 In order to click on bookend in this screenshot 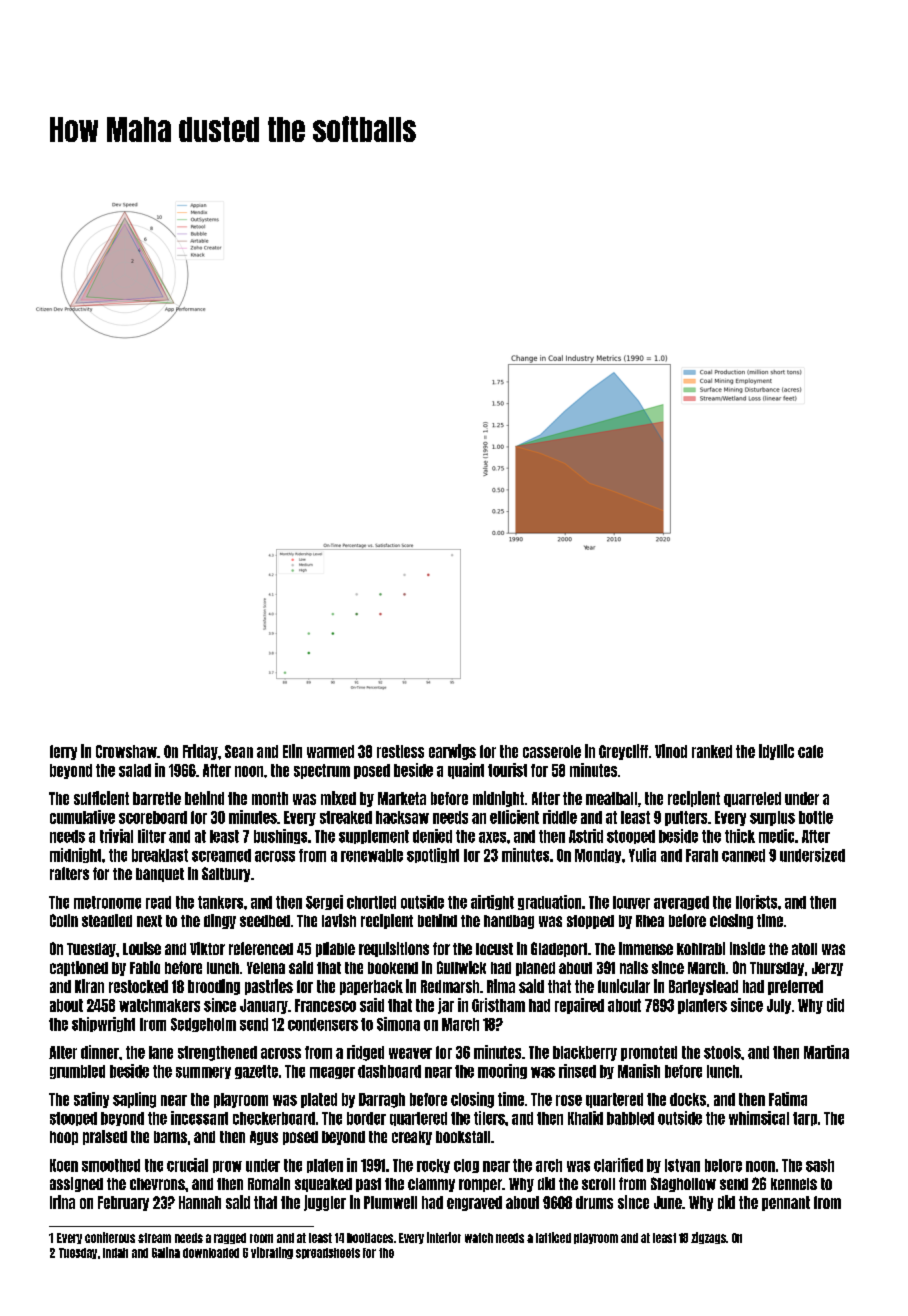, I will do `click(393, 968)`.
